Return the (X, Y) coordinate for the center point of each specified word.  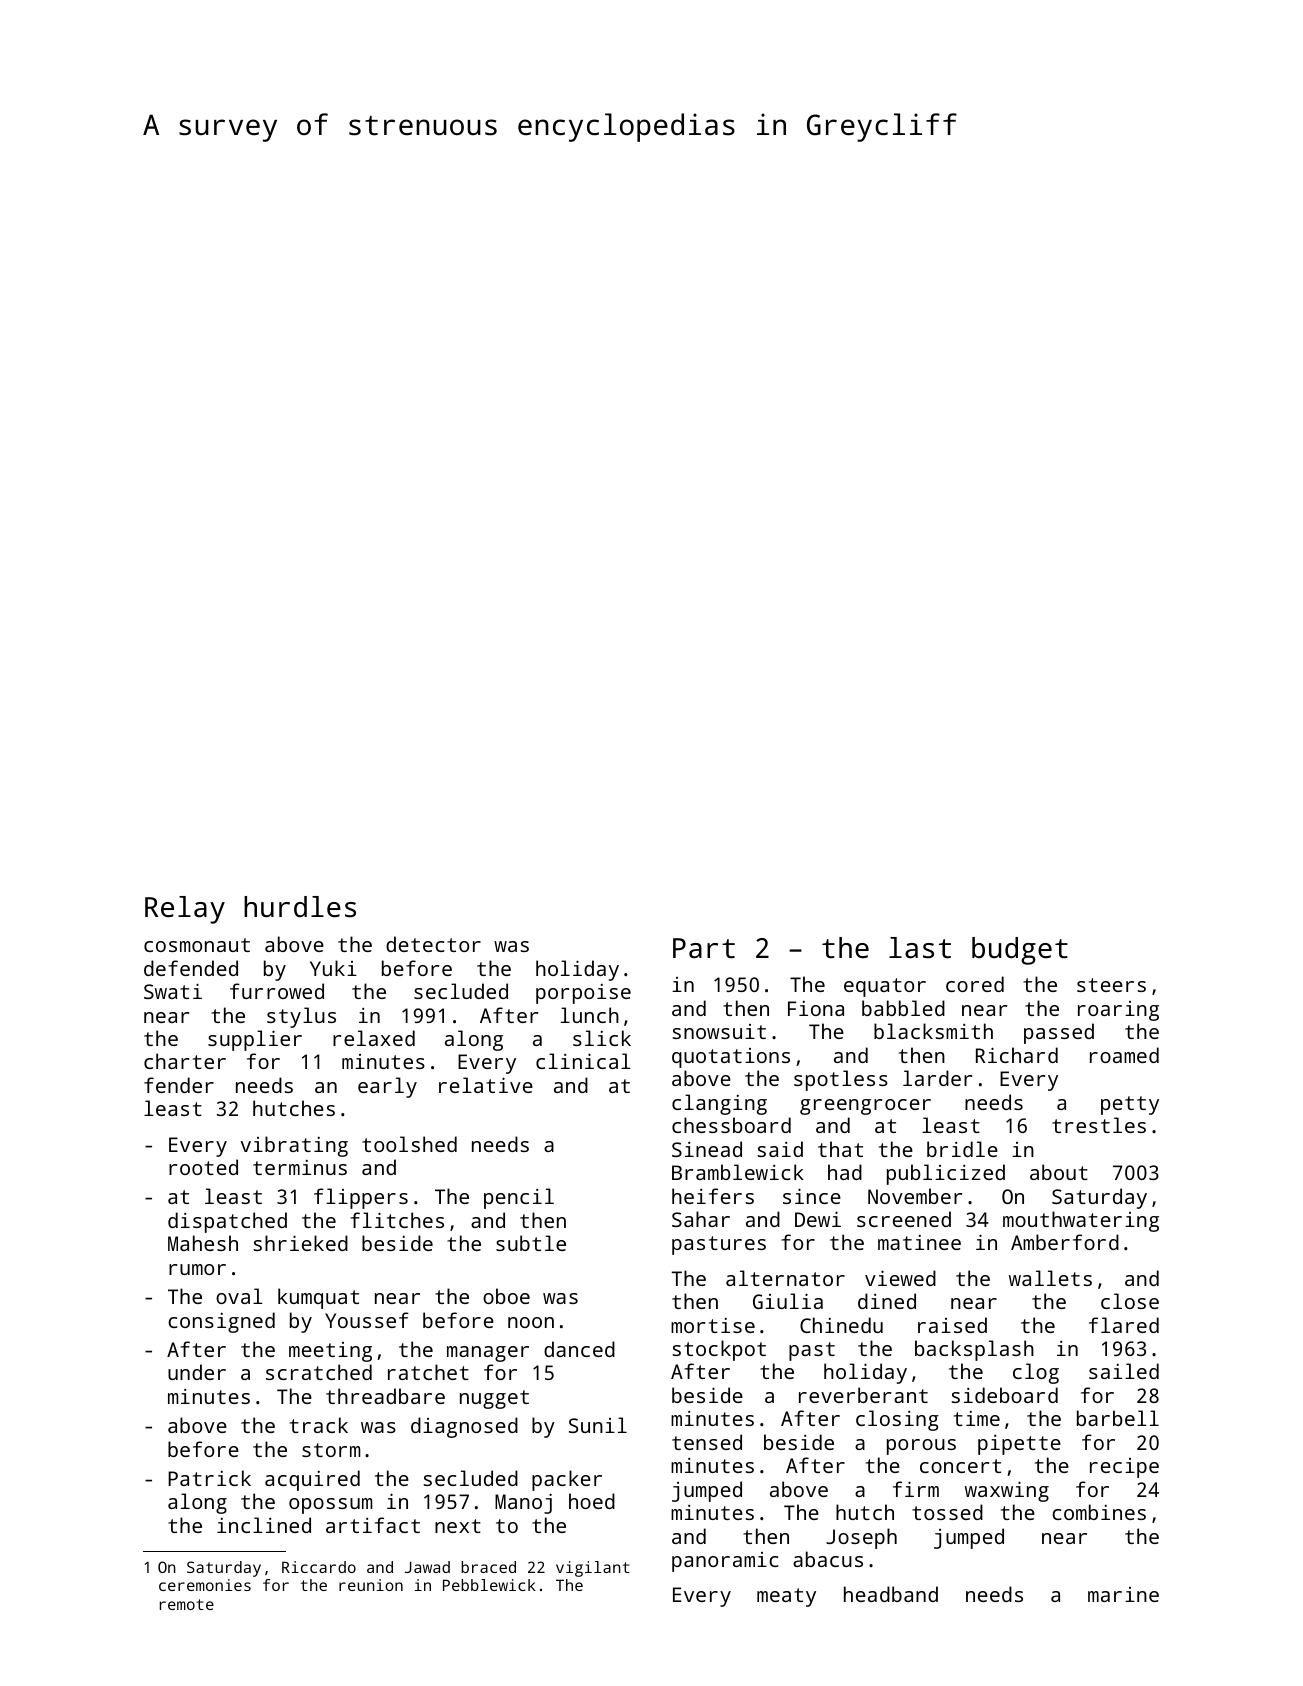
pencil (519, 1198)
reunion (371, 1585)
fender (179, 1085)
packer (567, 1480)
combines (1099, 1512)
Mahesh (203, 1243)
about (1059, 1172)
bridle (962, 1149)
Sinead (707, 1149)
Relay (185, 910)
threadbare (385, 1396)
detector (433, 944)
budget (1020, 951)
